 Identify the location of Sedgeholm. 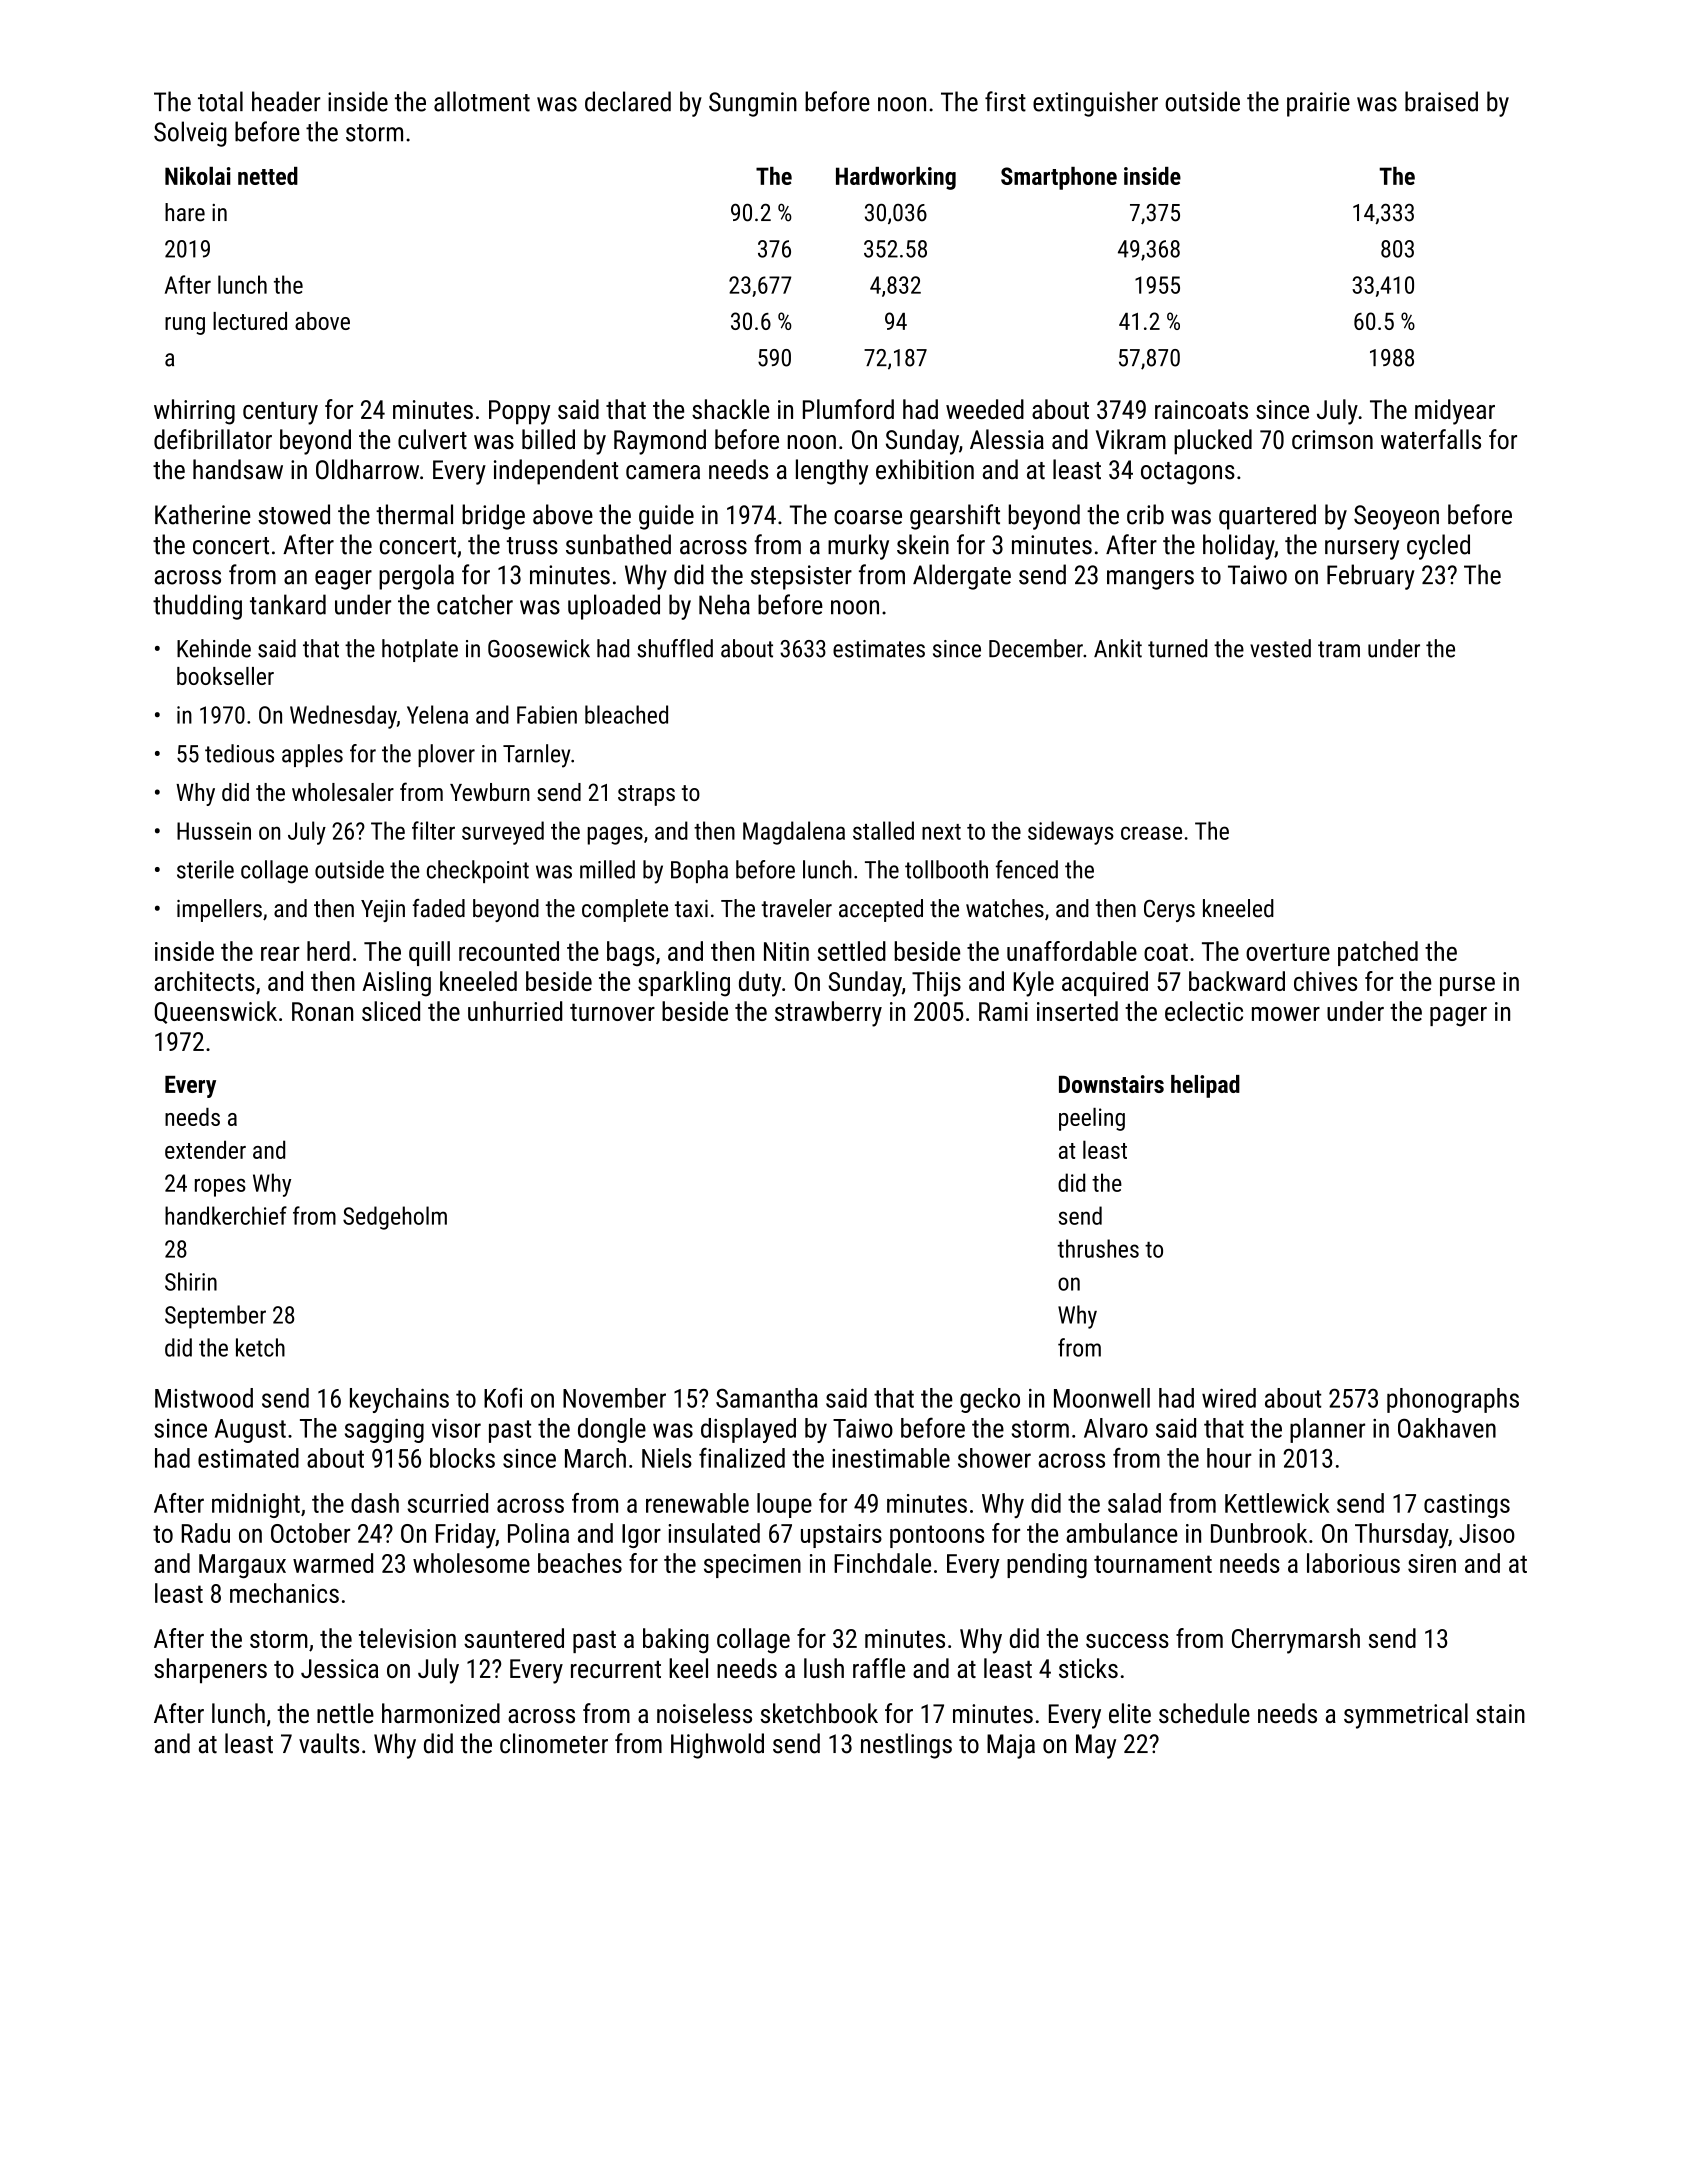
(395, 1218).
